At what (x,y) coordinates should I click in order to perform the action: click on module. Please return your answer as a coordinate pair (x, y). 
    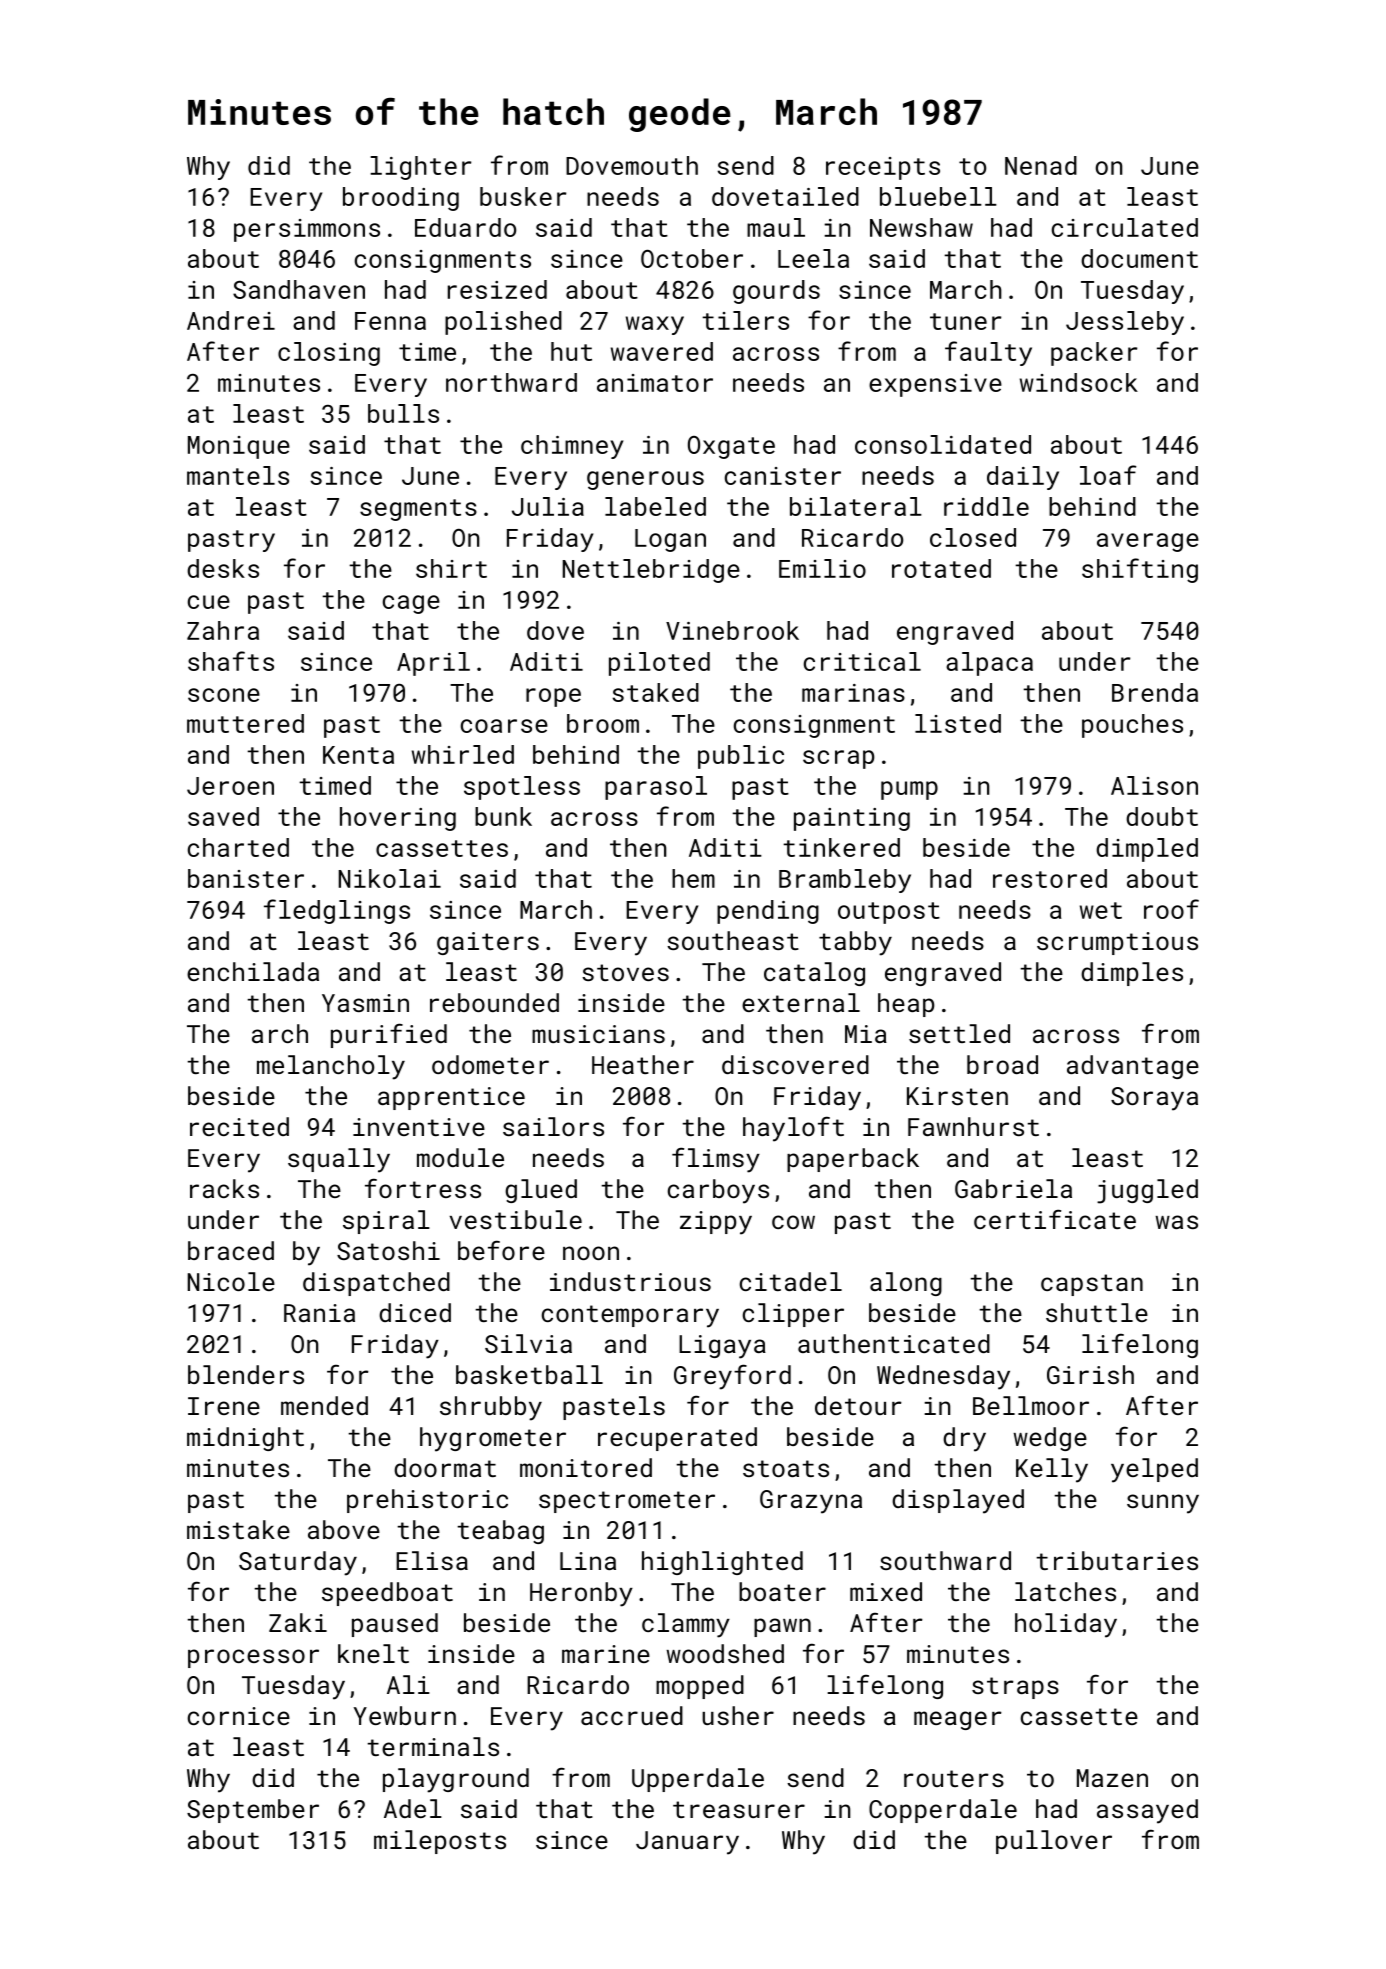
    Looking at the image, I should click on (460, 1157).
